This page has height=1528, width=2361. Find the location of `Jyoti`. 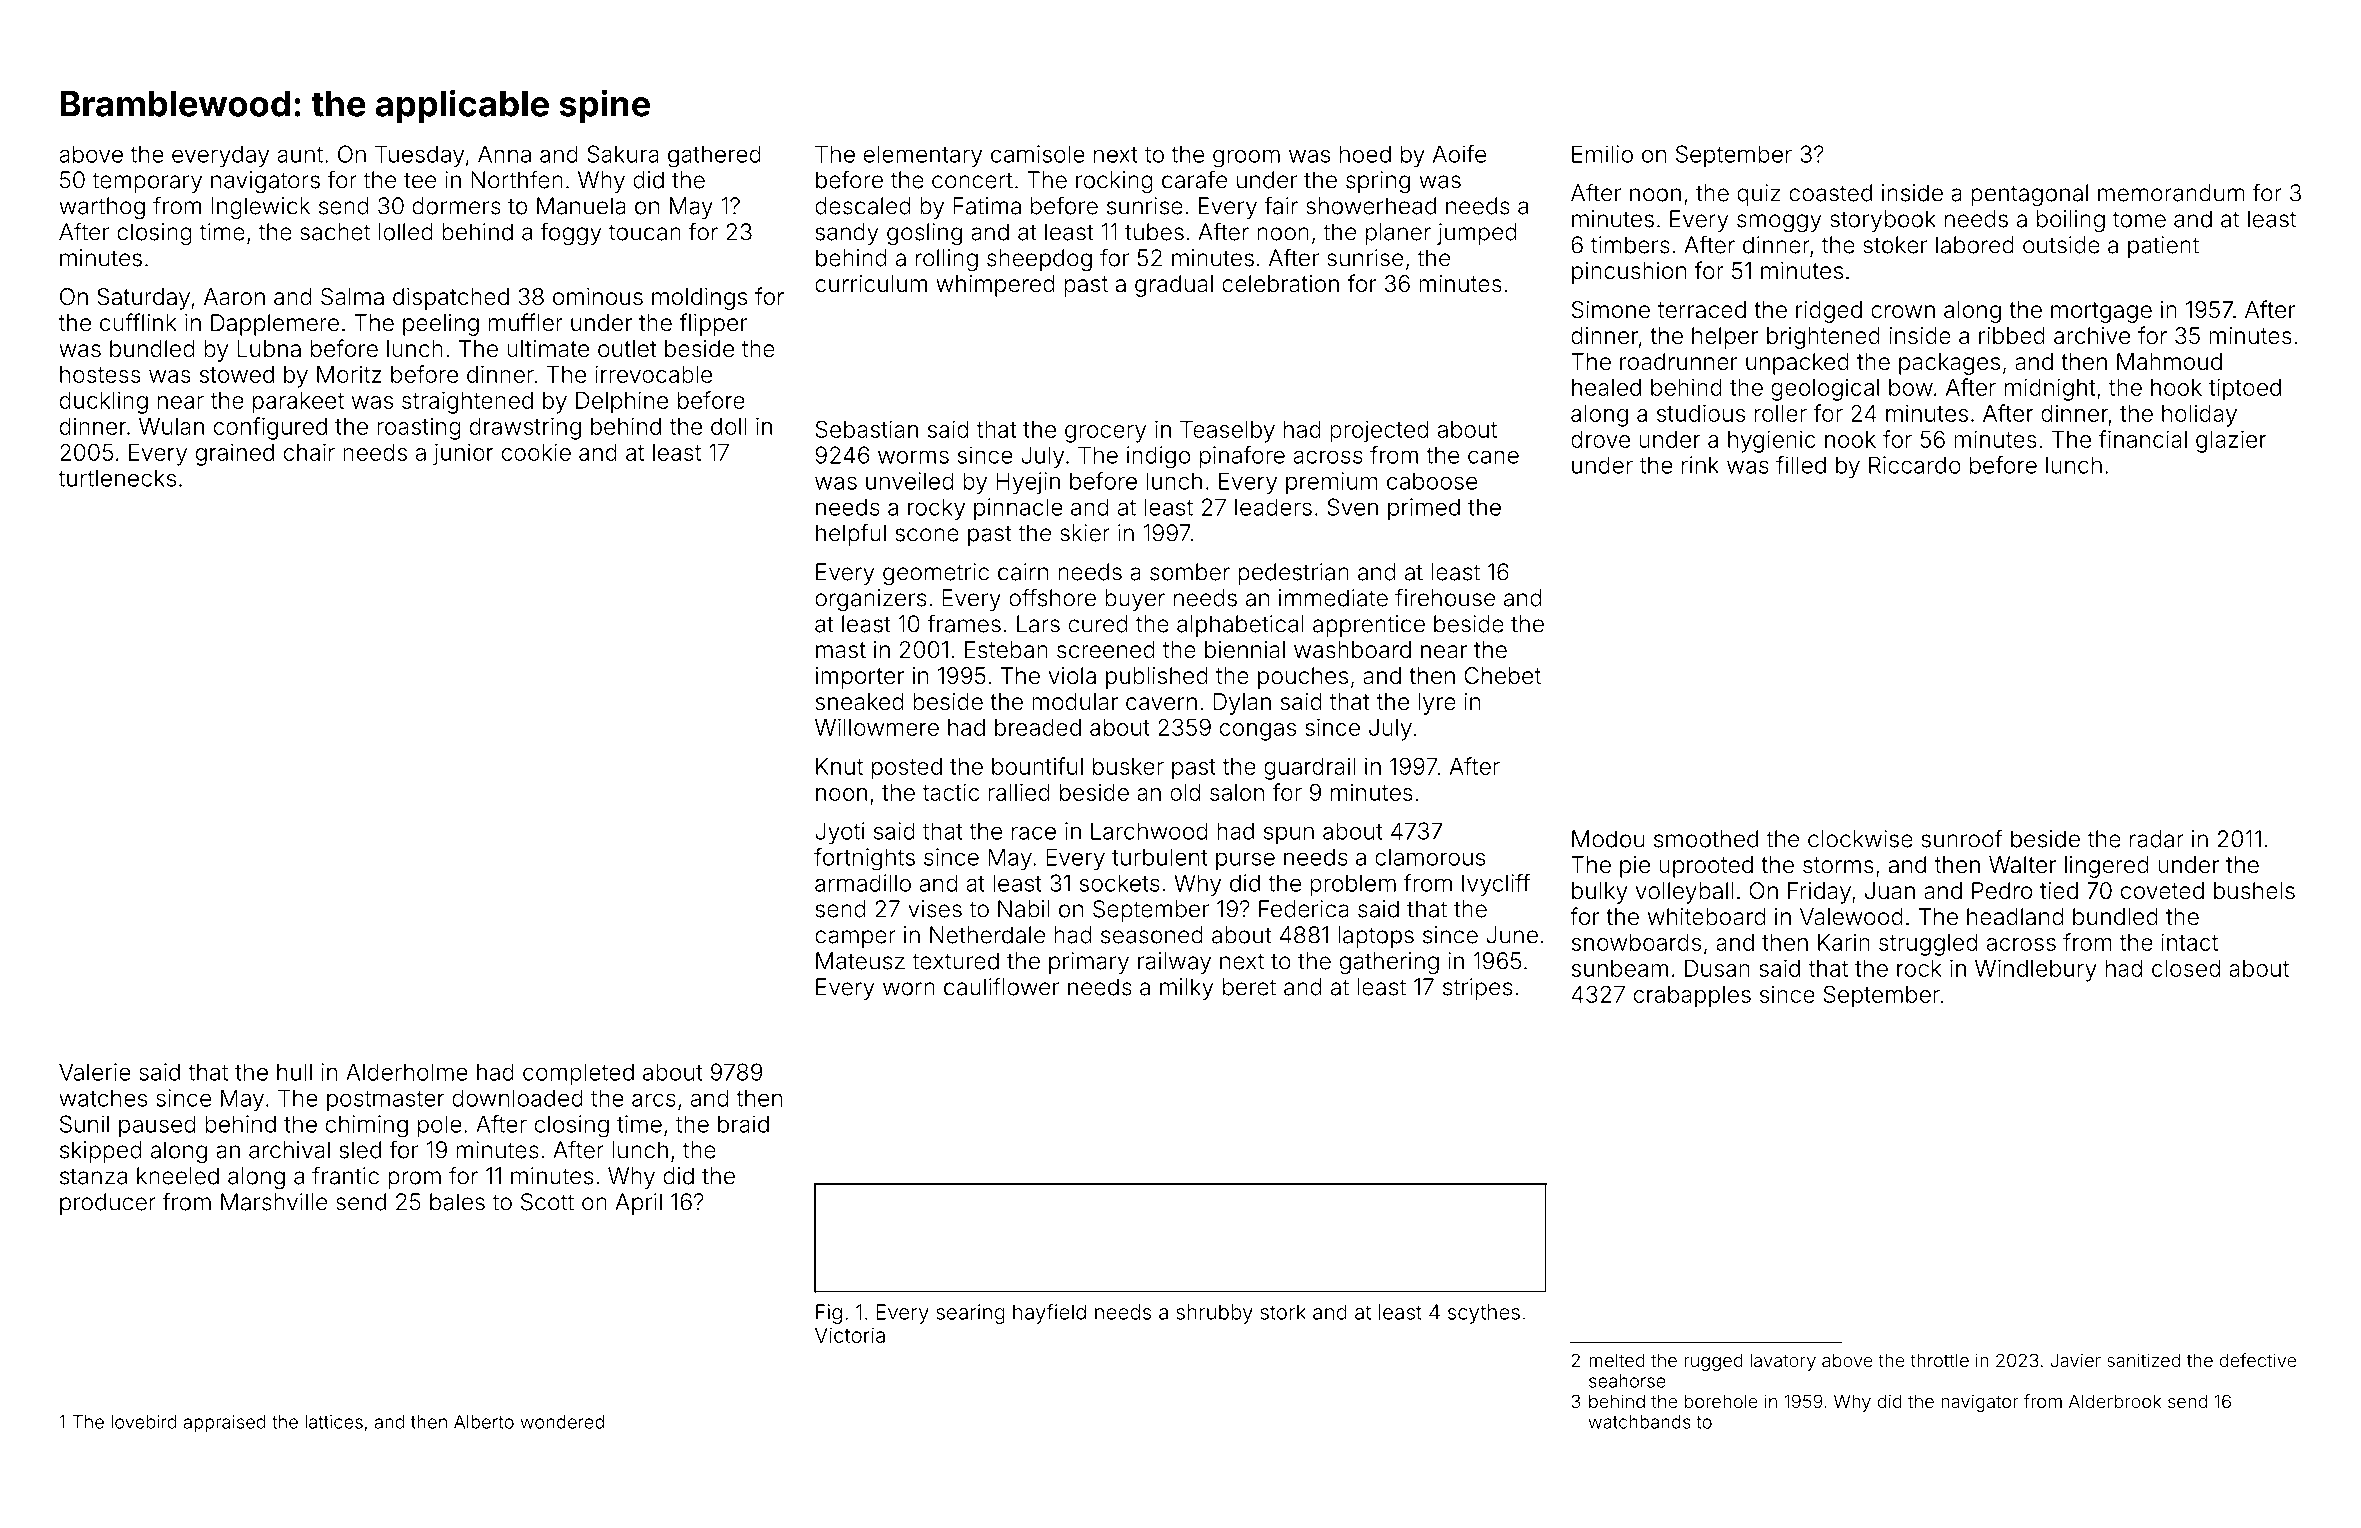

Jyoti is located at coordinates (840, 833).
